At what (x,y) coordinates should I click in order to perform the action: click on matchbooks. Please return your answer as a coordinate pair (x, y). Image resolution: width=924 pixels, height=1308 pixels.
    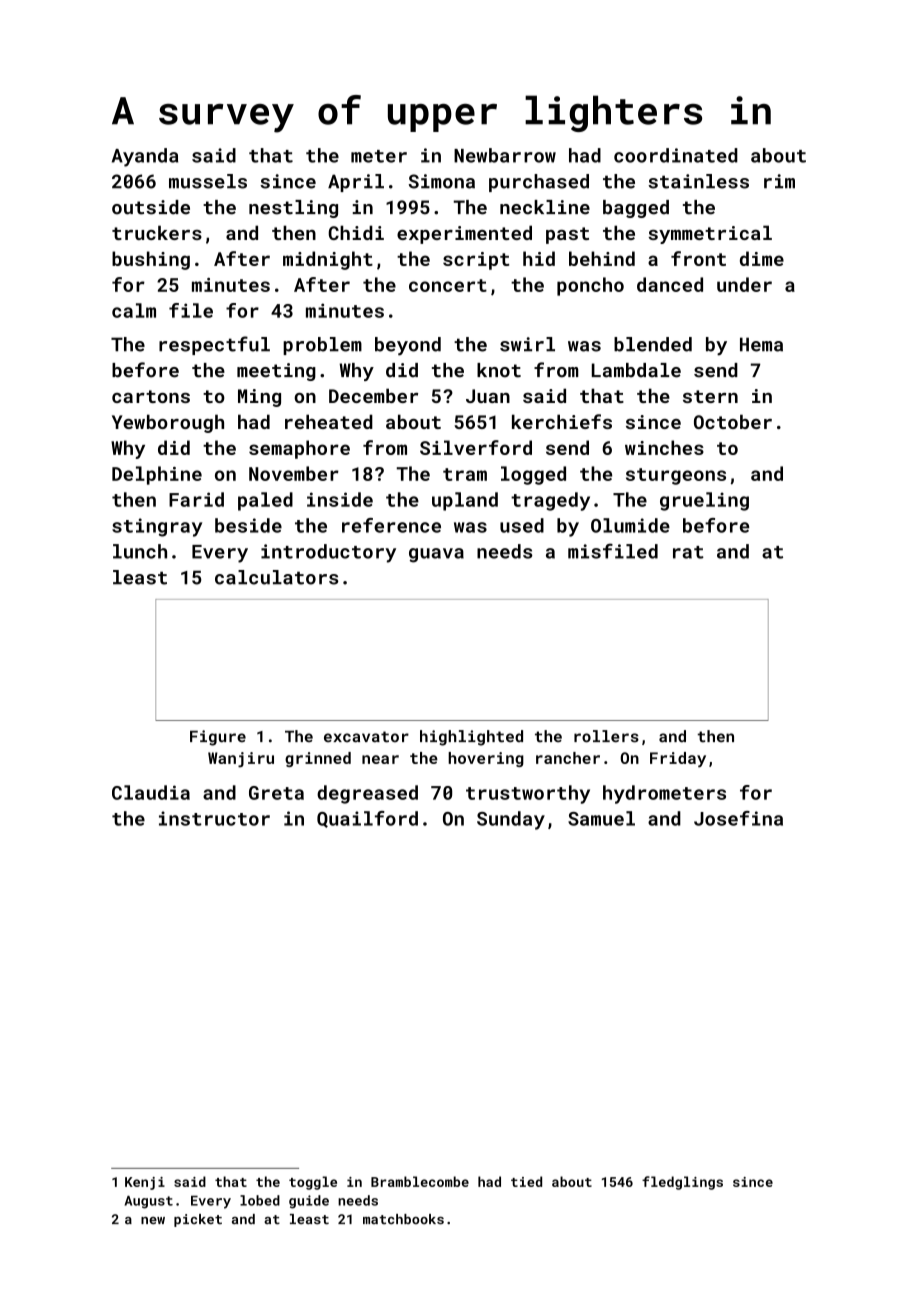
    Looking at the image, I should click on (403, 1219).
